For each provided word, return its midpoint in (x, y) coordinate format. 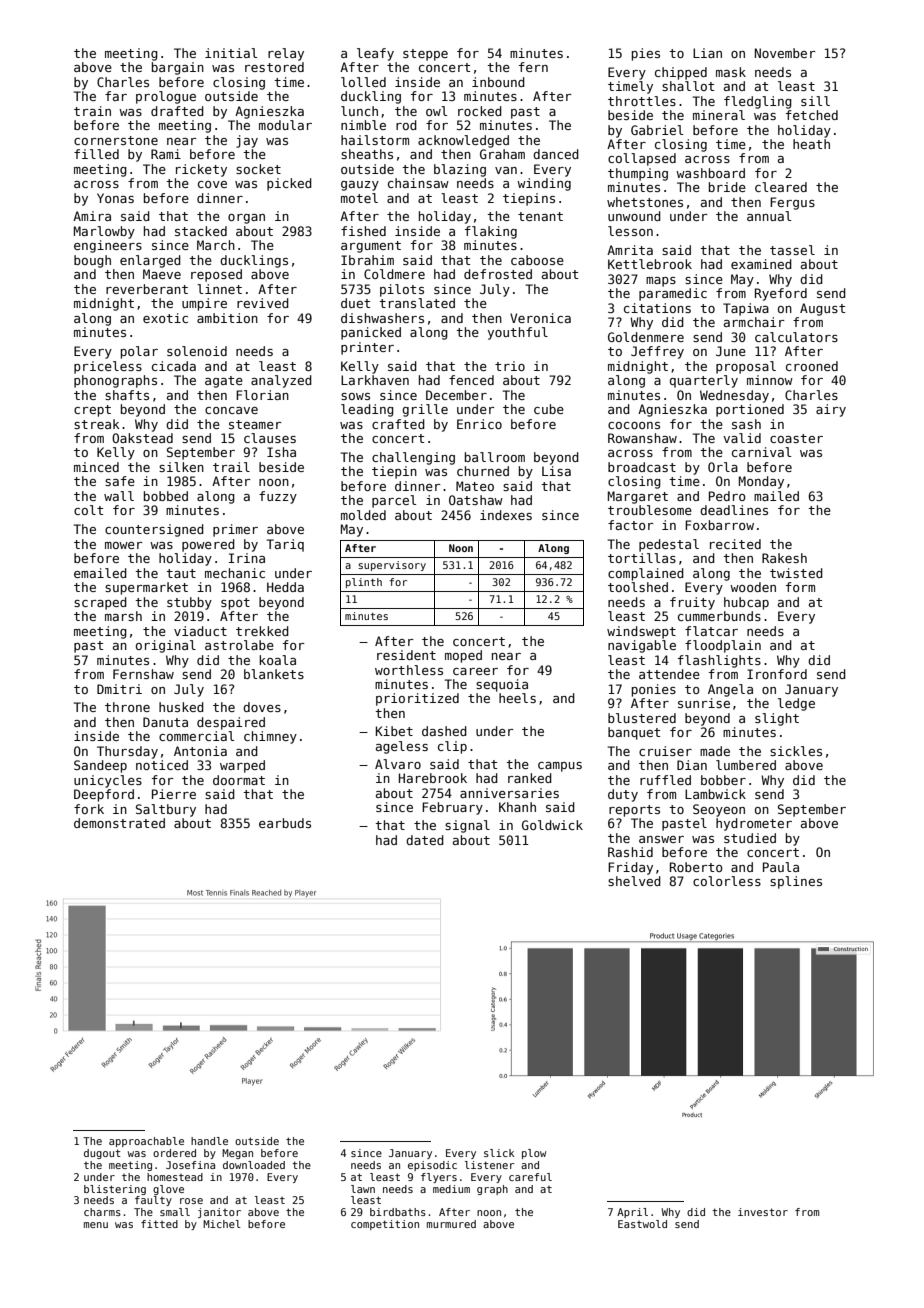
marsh (123, 616)
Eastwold (642, 1224)
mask (731, 72)
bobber (723, 780)
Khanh (517, 807)
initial (231, 53)
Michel (222, 1224)
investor (763, 1212)
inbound (498, 82)
